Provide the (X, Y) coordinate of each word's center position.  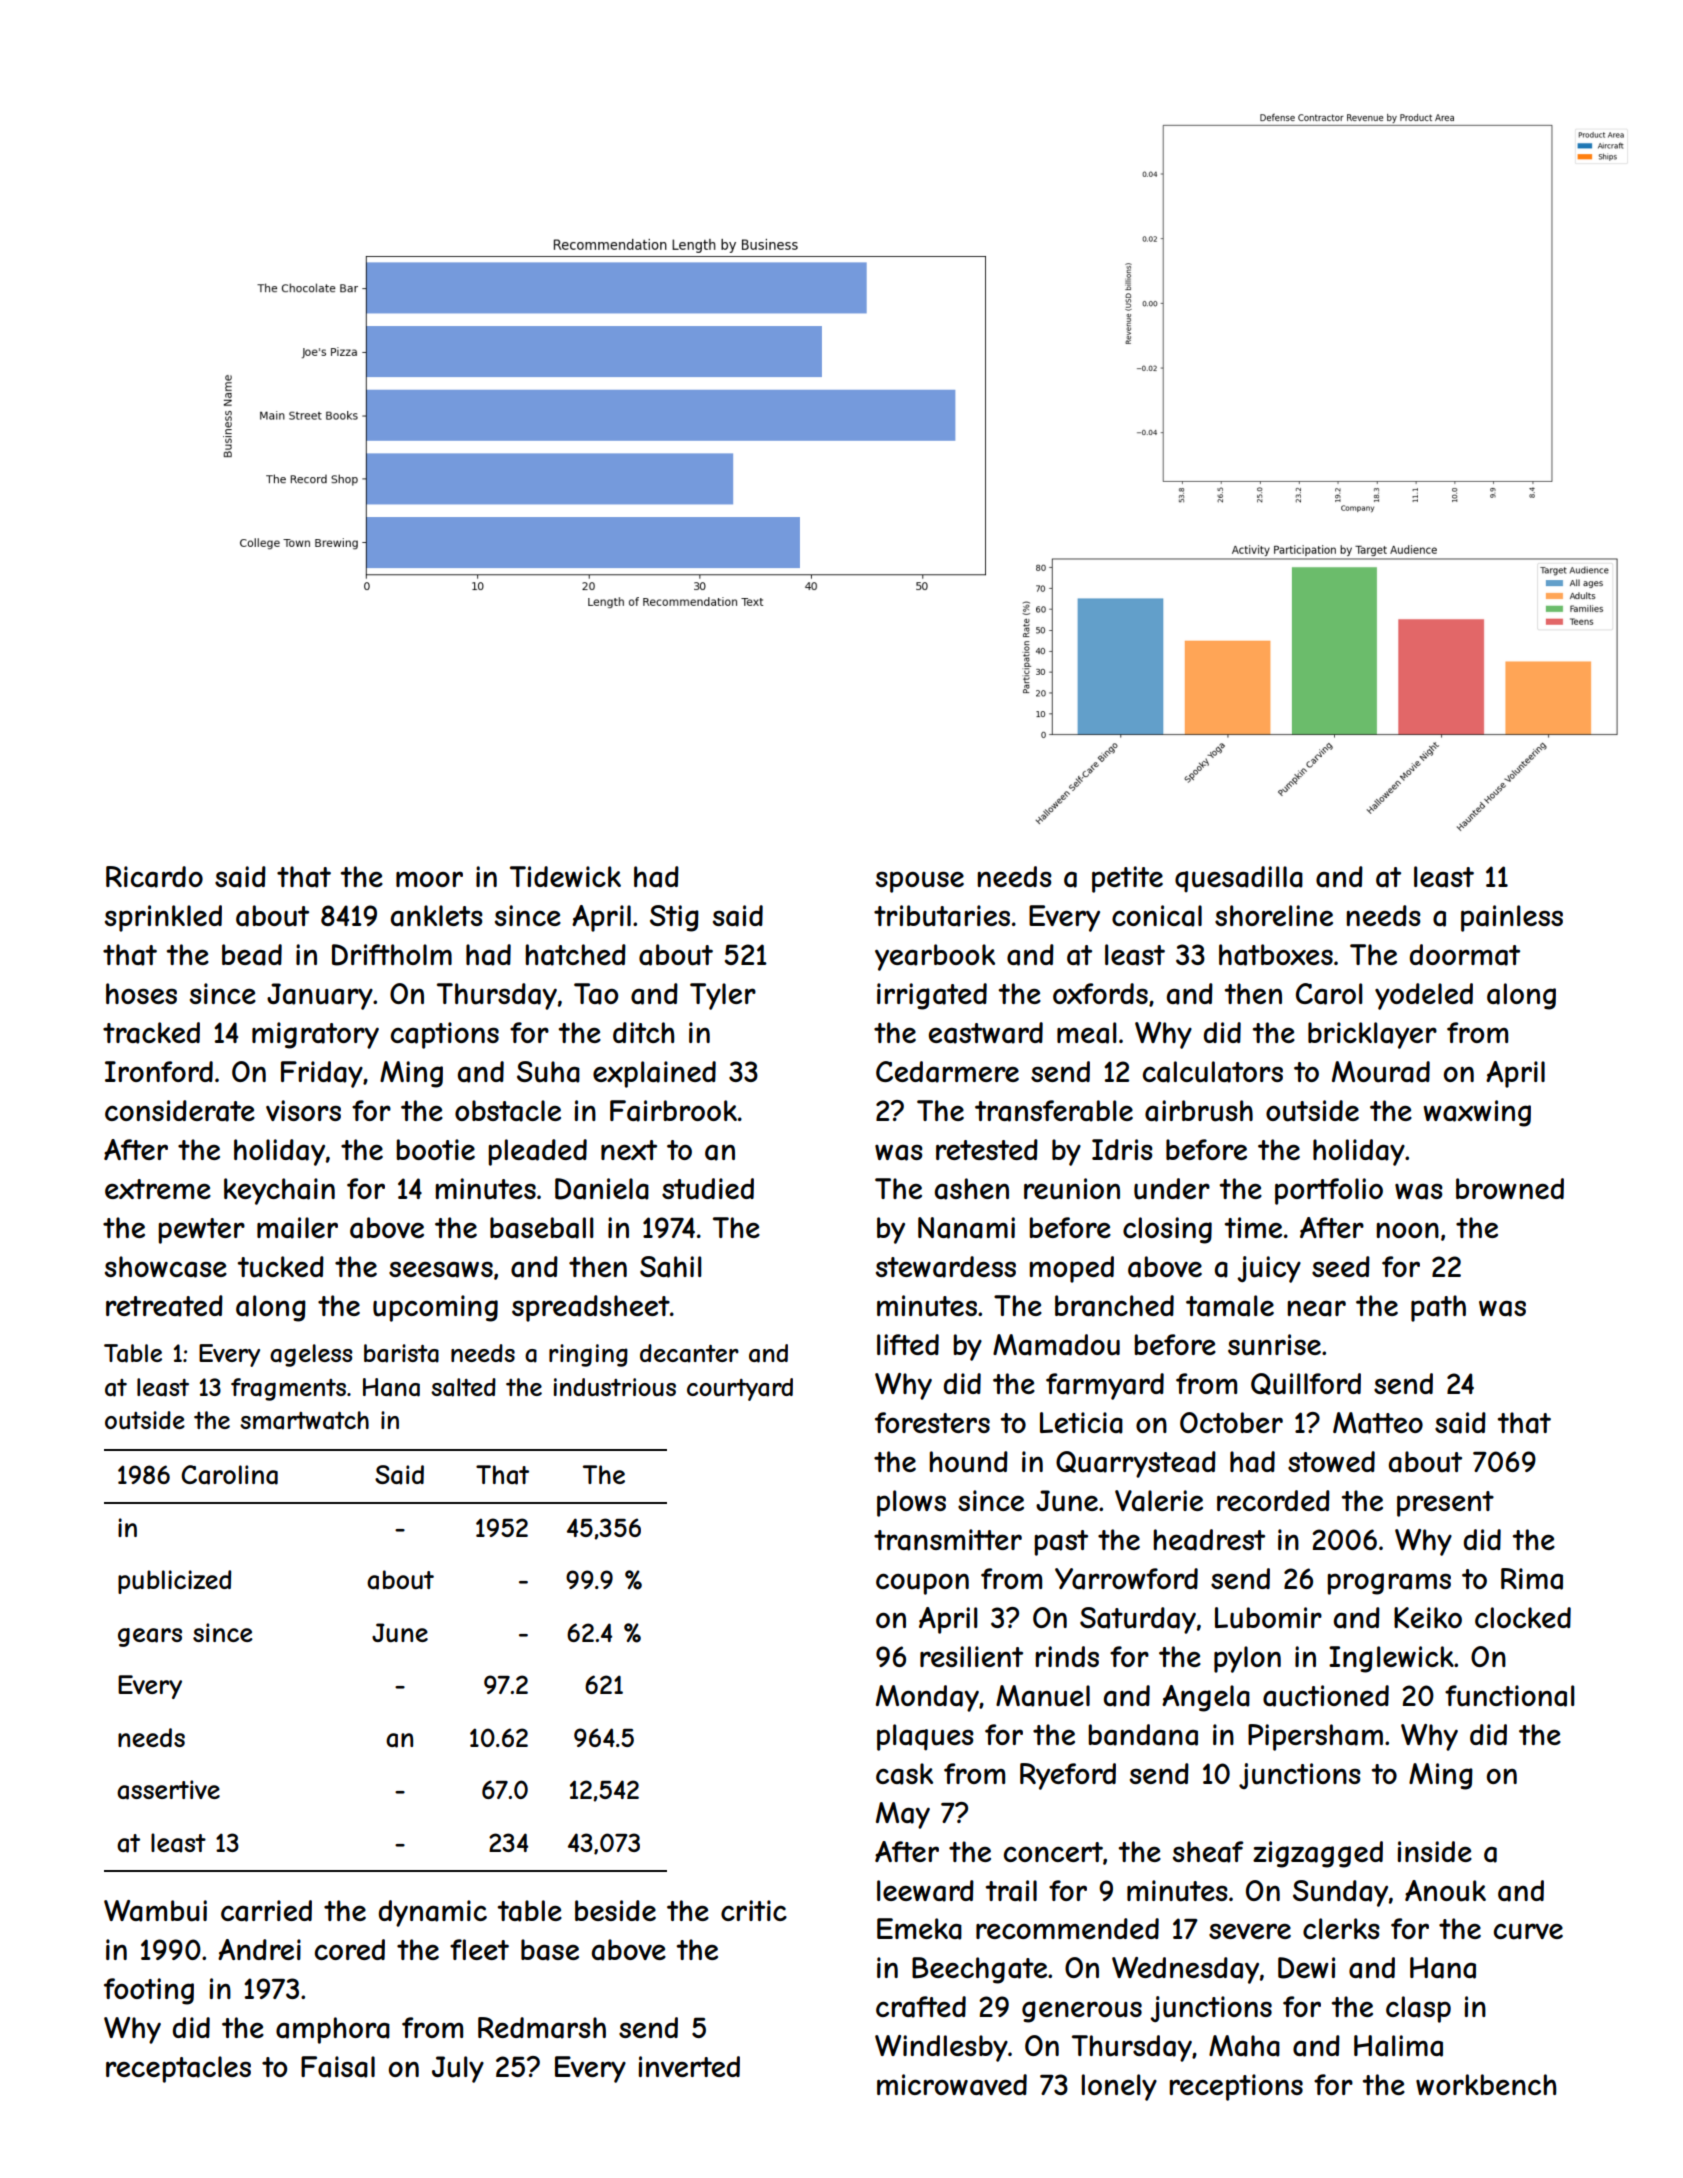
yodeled (1424, 996)
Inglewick (1391, 1659)
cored (350, 1949)
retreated (164, 1306)
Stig (674, 918)
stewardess (946, 1267)
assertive (168, 1790)
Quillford (1306, 1384)
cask (904, 1774)
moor (429, 879)
